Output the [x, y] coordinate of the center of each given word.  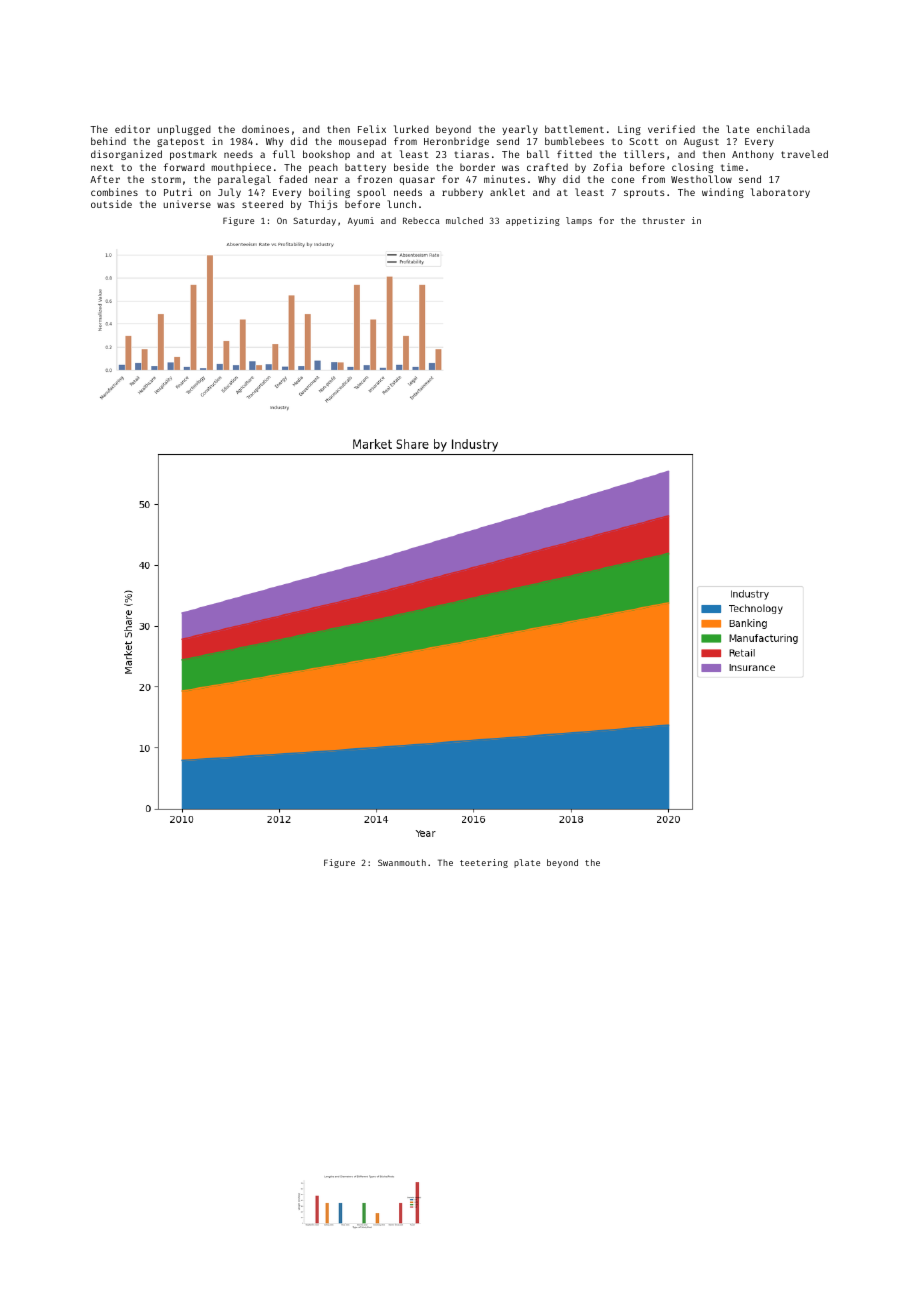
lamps [579, 221]
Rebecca [421, 220]
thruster [663, 220]
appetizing [533, 221]
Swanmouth [402, 862]
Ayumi [361, 221]
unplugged [184, 130]
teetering [484, 863]
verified [671, 129]
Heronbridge [456, 142]
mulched [464, 220]
